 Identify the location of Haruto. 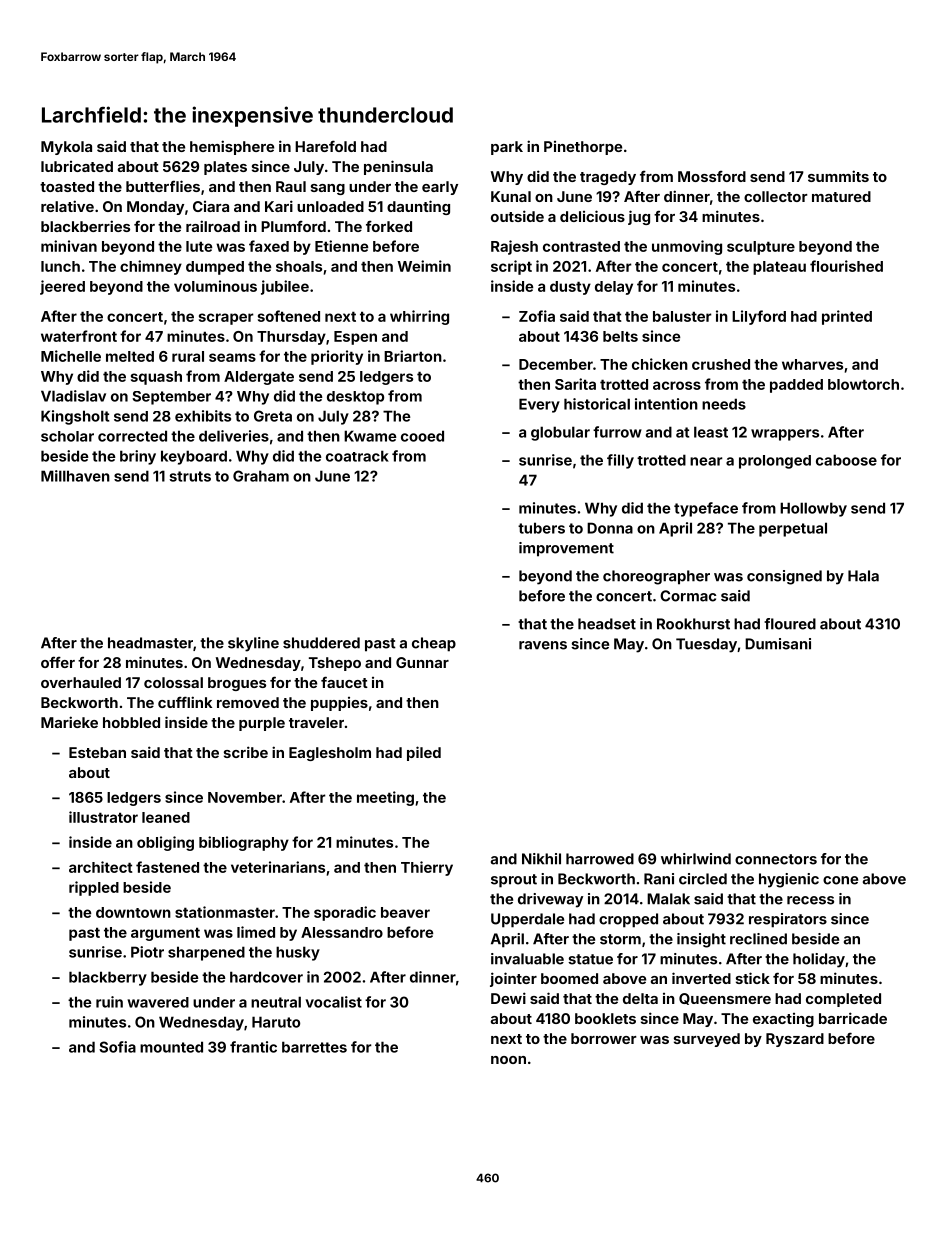
(276, 1022).
